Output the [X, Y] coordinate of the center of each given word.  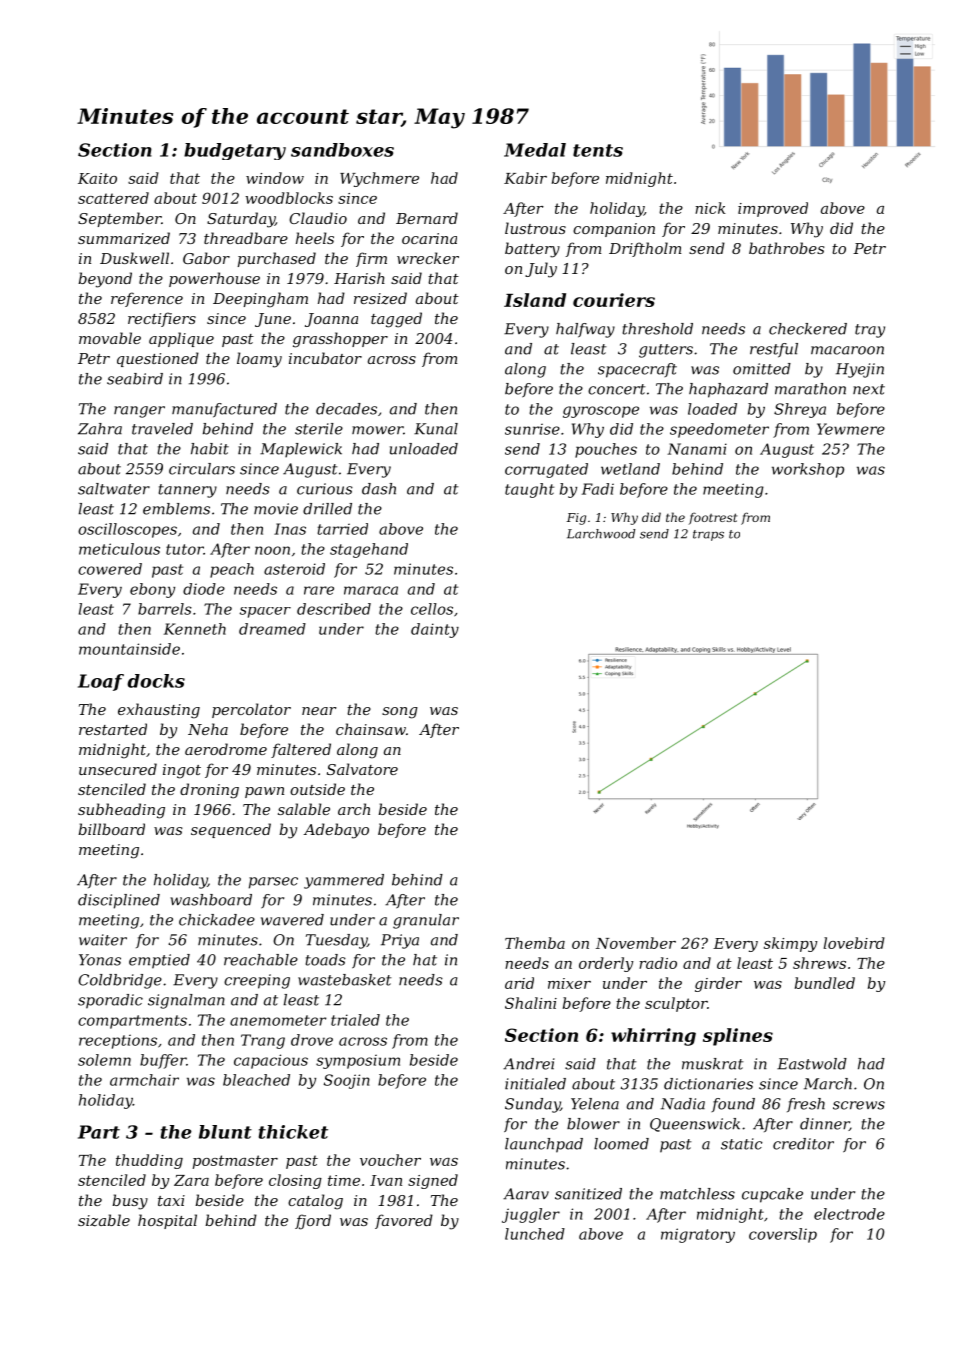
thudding [149, 1161]
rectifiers [162, 319]
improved [773, 209]
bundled [825, 983]
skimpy [790, 944]
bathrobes [786, 248]
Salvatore [362, 769]
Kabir [525, 178]
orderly [606, 964]
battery [532, 250]
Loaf [101, 682]
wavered [292, 920]
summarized [124, 238]
